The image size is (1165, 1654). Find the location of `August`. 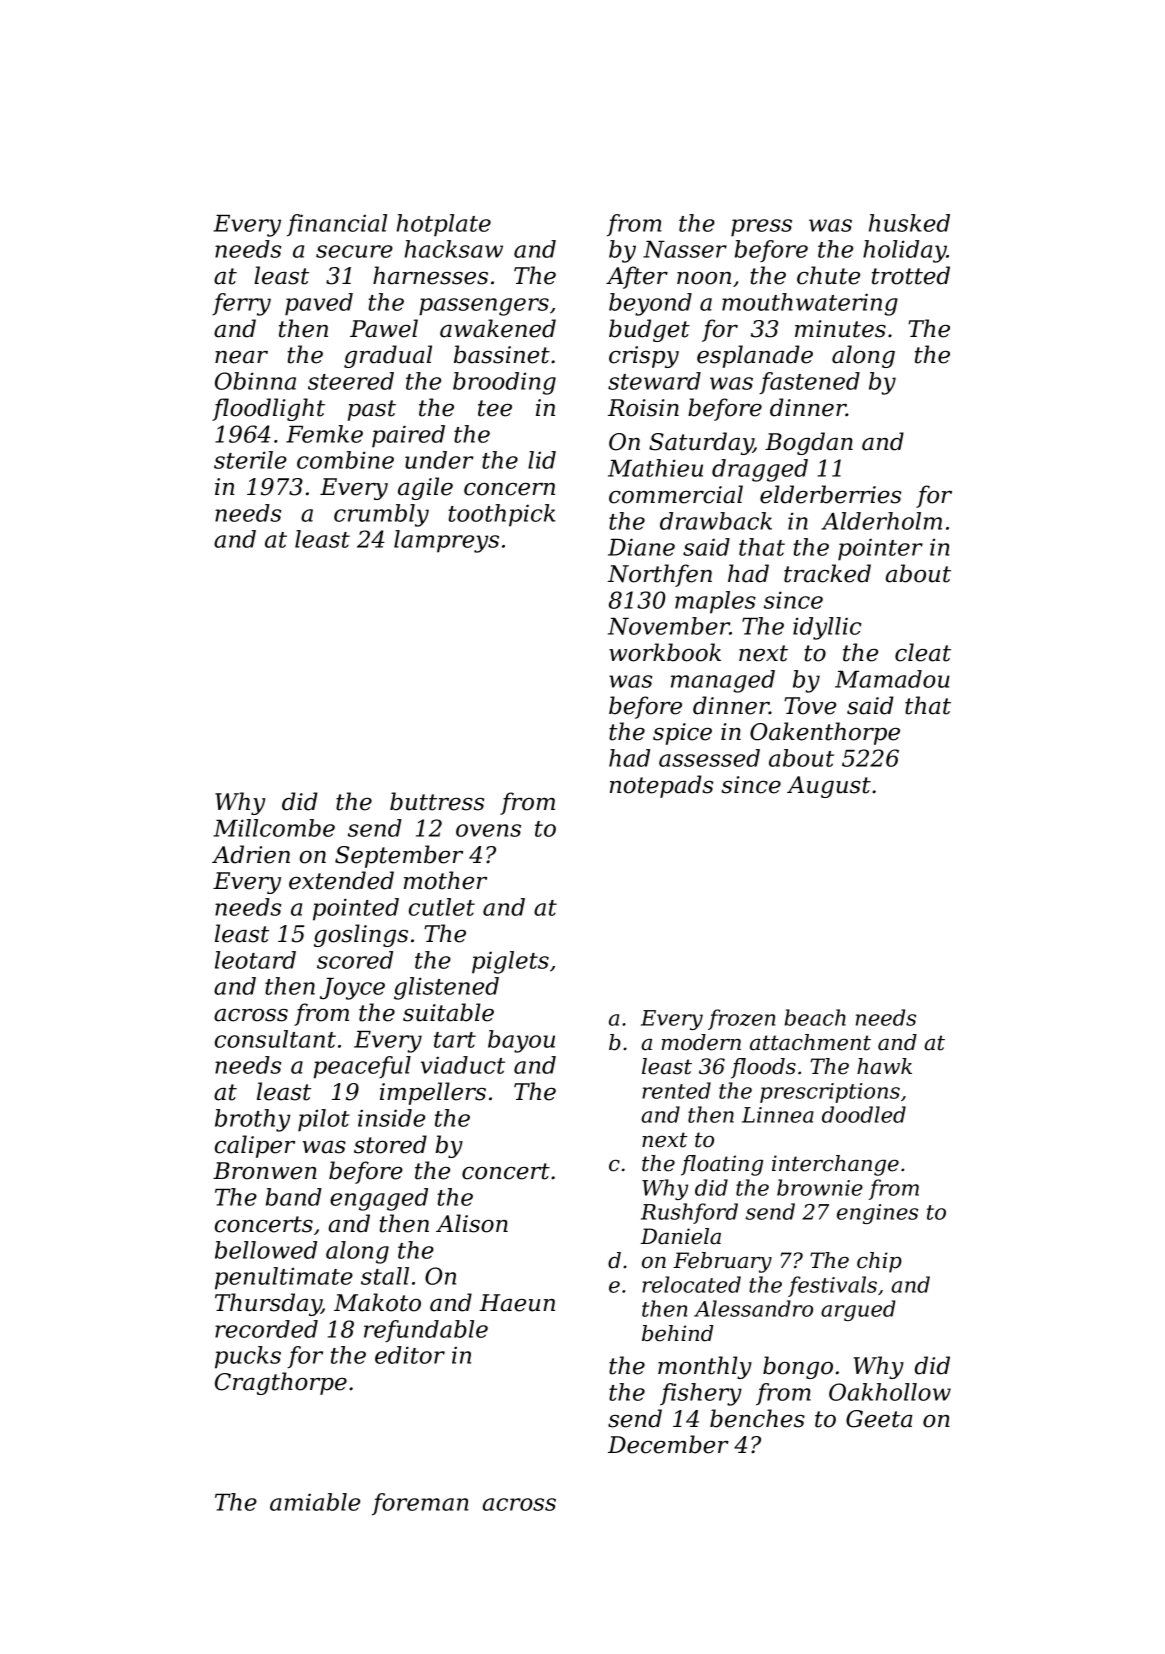

August is located at coordinates (829, 787).
